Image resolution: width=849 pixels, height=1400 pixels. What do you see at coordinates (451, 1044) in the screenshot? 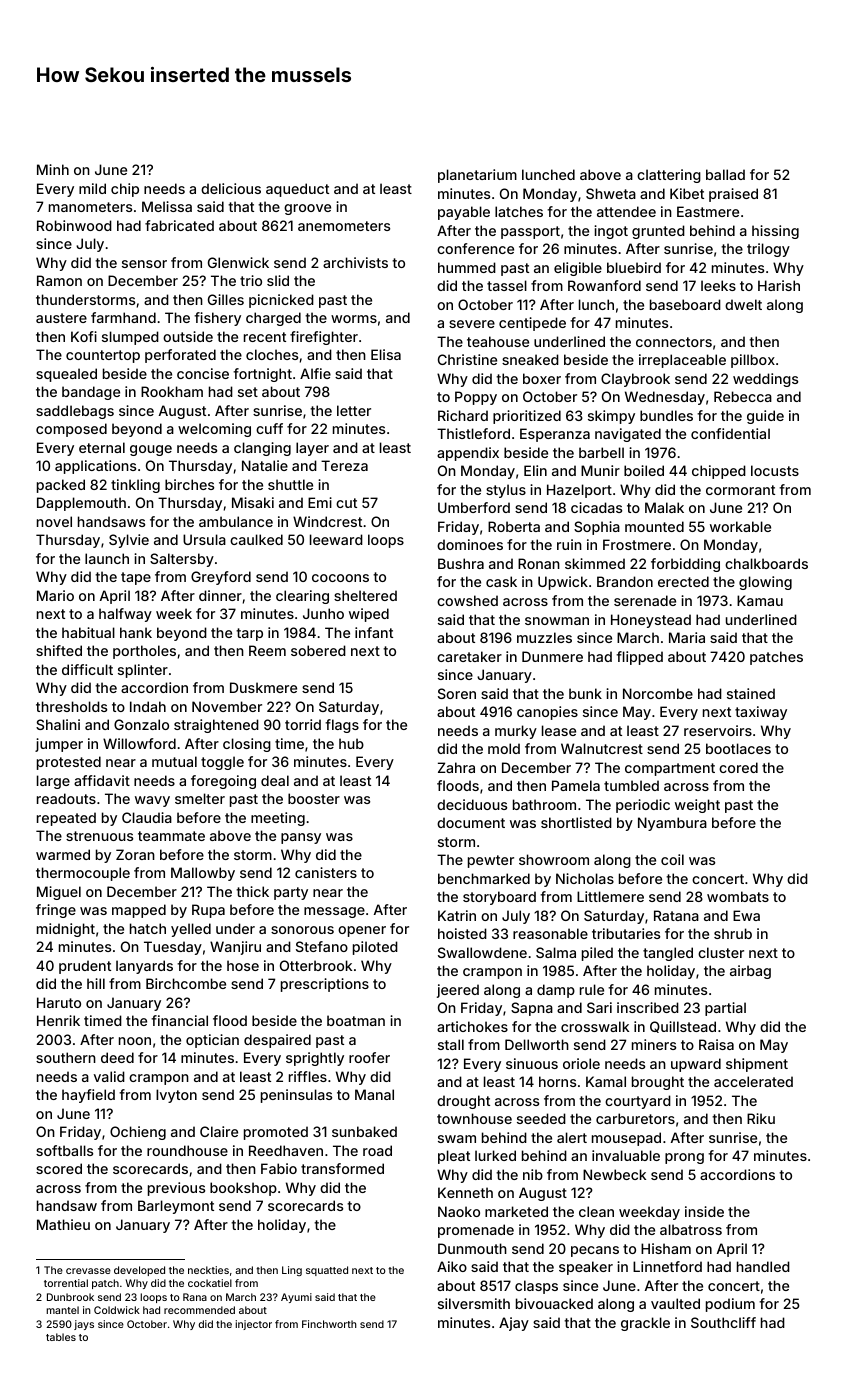
I see `stall` at bounding box center [451, 1044].
